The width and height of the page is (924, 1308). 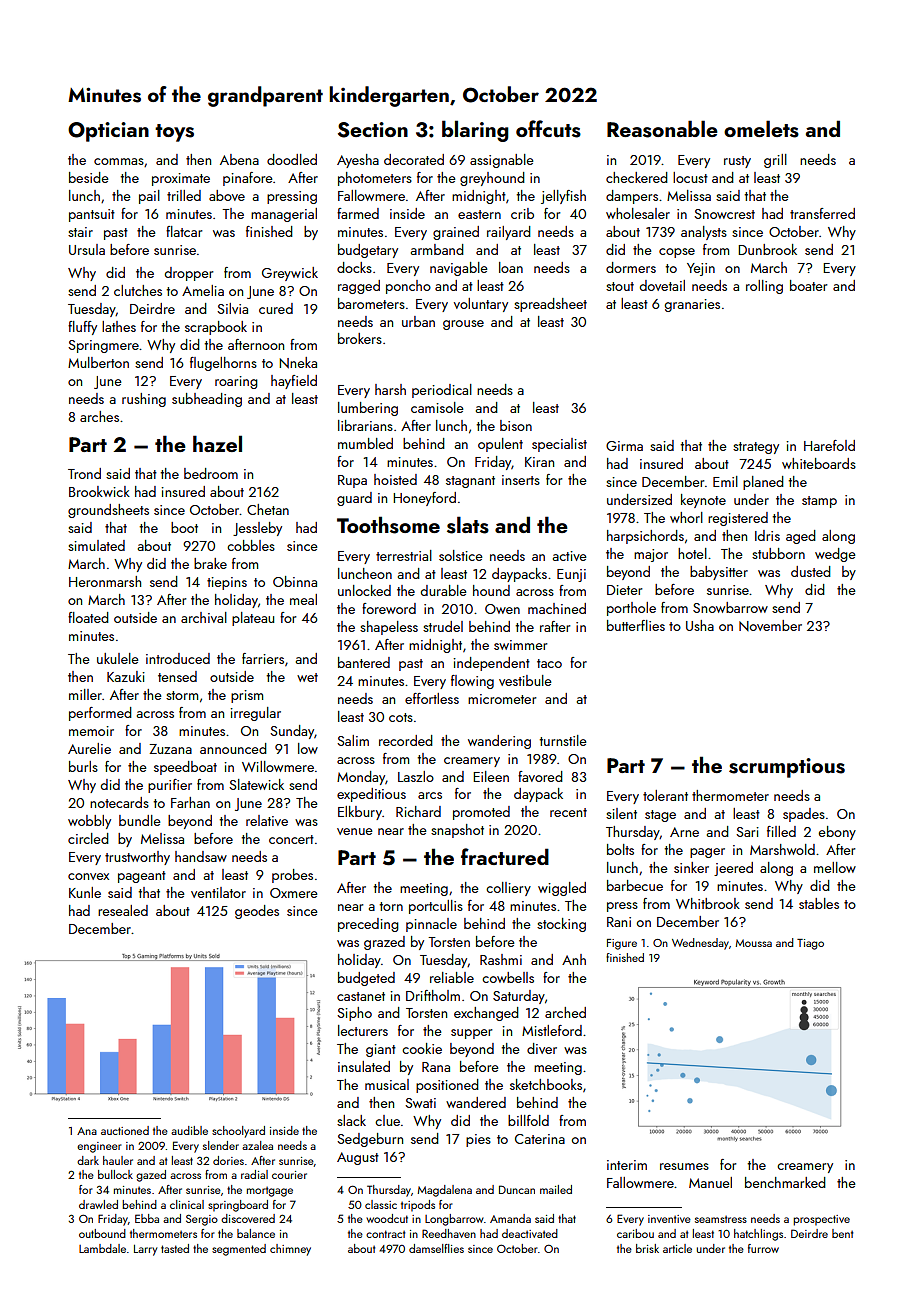 I want to click on cookie, so click(x=422, y=1048).
